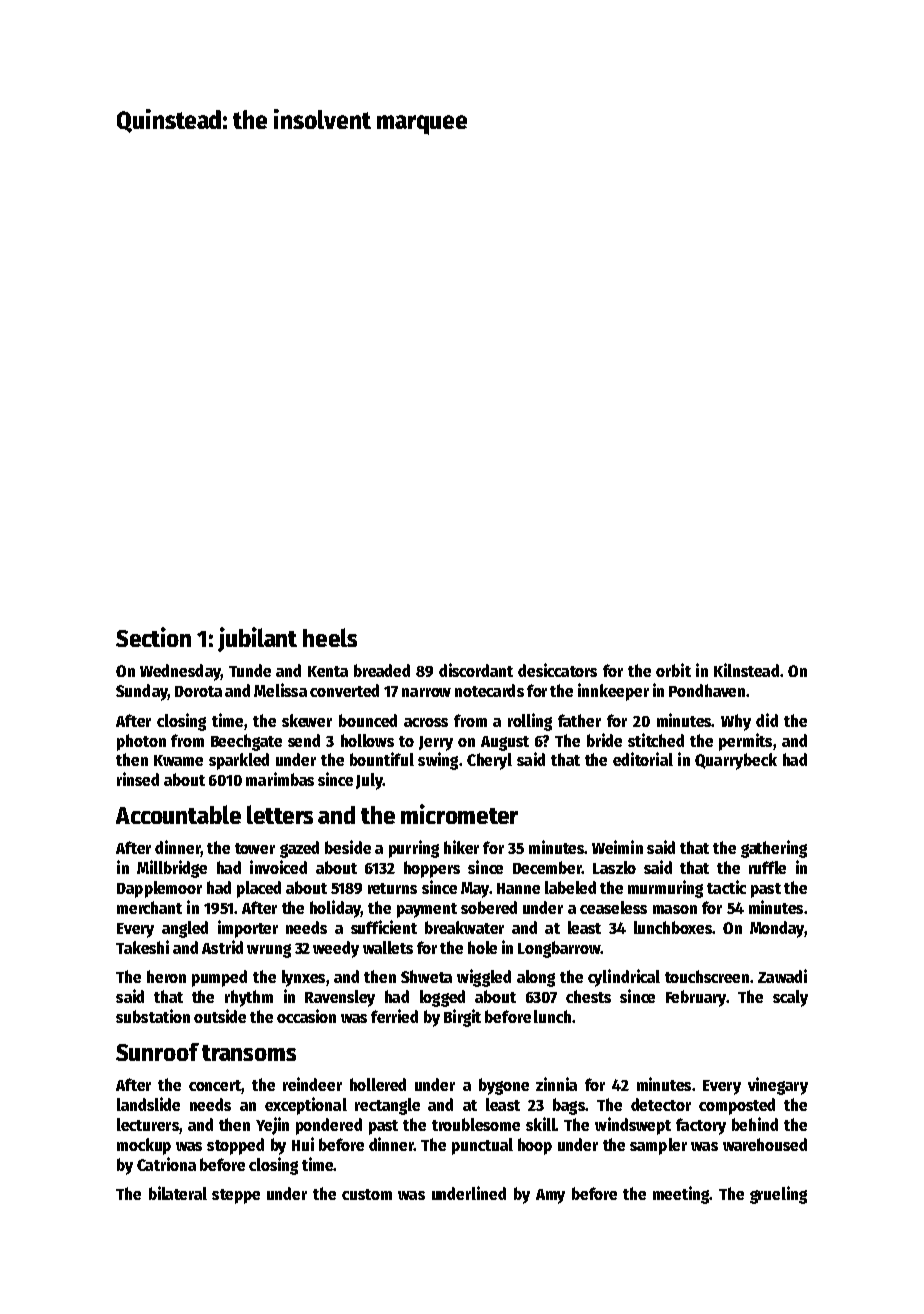  Describe the element at coordinates (643, 759) in the screenshot. I see `editorial` at that location.
